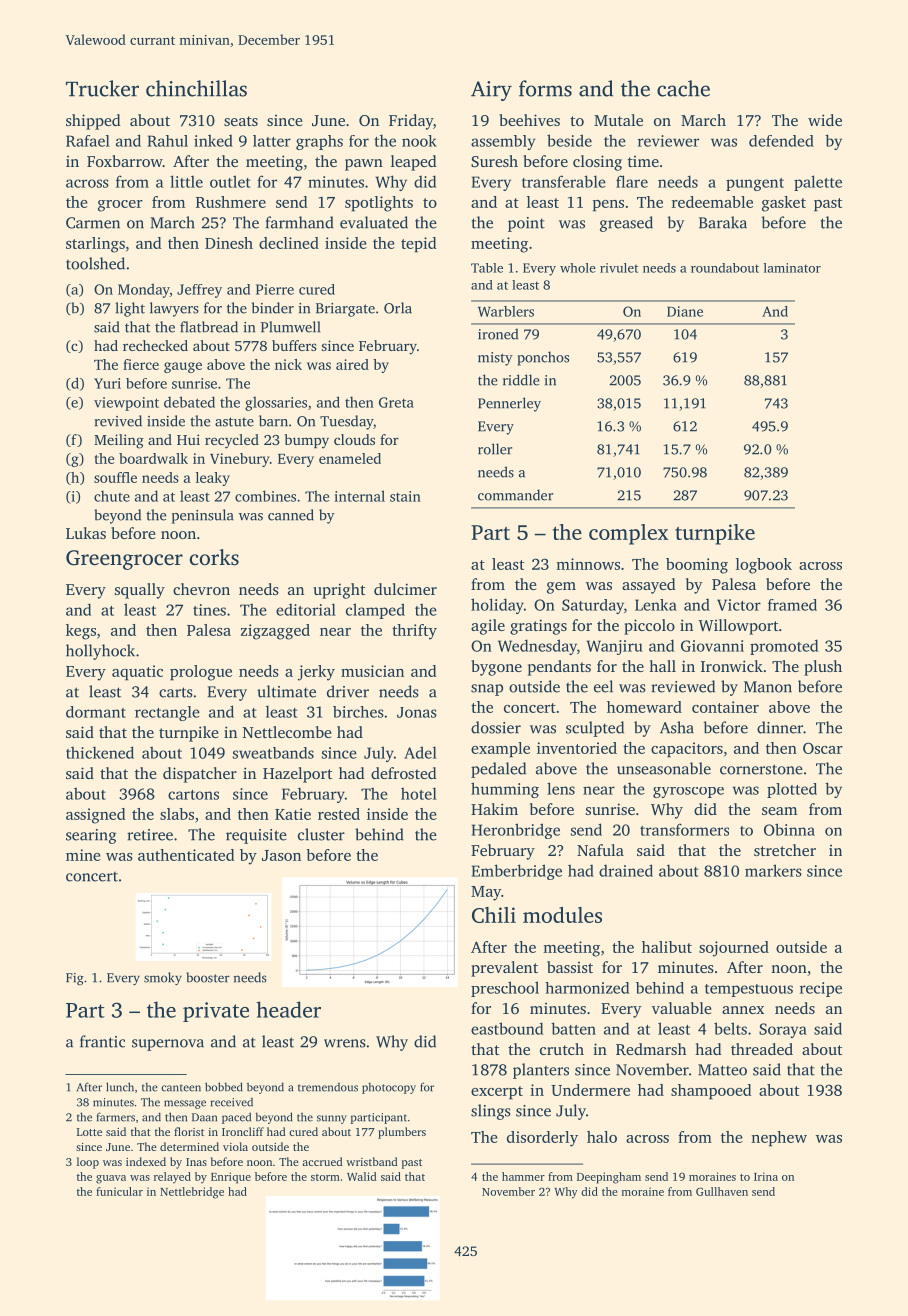 This document has width=908, height=1316. What do you see at coordinates (561, 588) in the document?
I see `gem` at bounding box center [561, 588].
